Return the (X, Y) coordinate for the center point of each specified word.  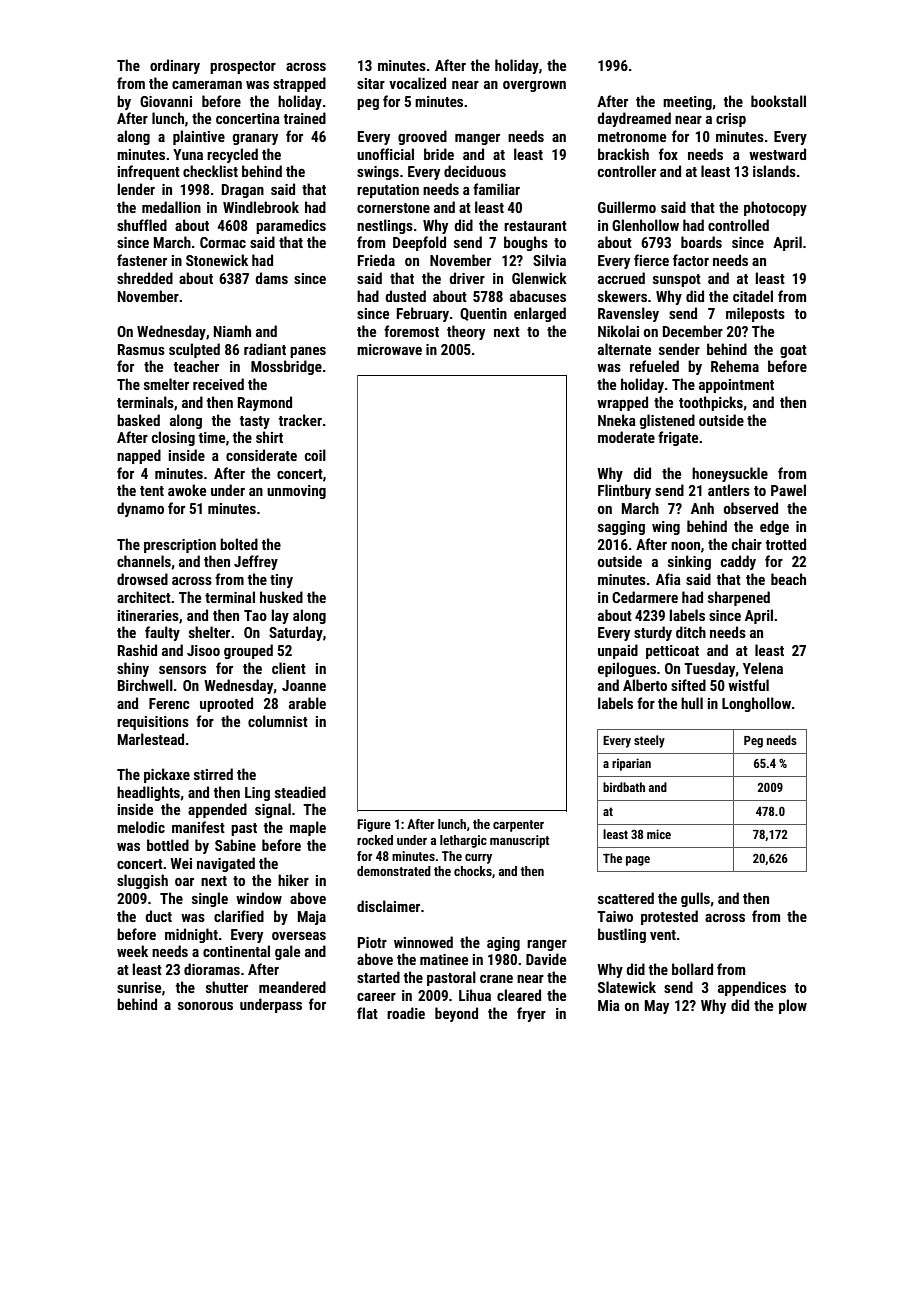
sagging (621, 528)
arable (307, 703)
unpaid (618, 651)
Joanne (304, 685)
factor (691, 260)
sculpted (194, 350)
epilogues (627, 669)
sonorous (205, 1006)
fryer (531, 1014)
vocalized (417, 83)
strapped (299, 84)
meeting (687, 103)
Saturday (296, 633)
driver (467, 278)
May (657, 1007)
